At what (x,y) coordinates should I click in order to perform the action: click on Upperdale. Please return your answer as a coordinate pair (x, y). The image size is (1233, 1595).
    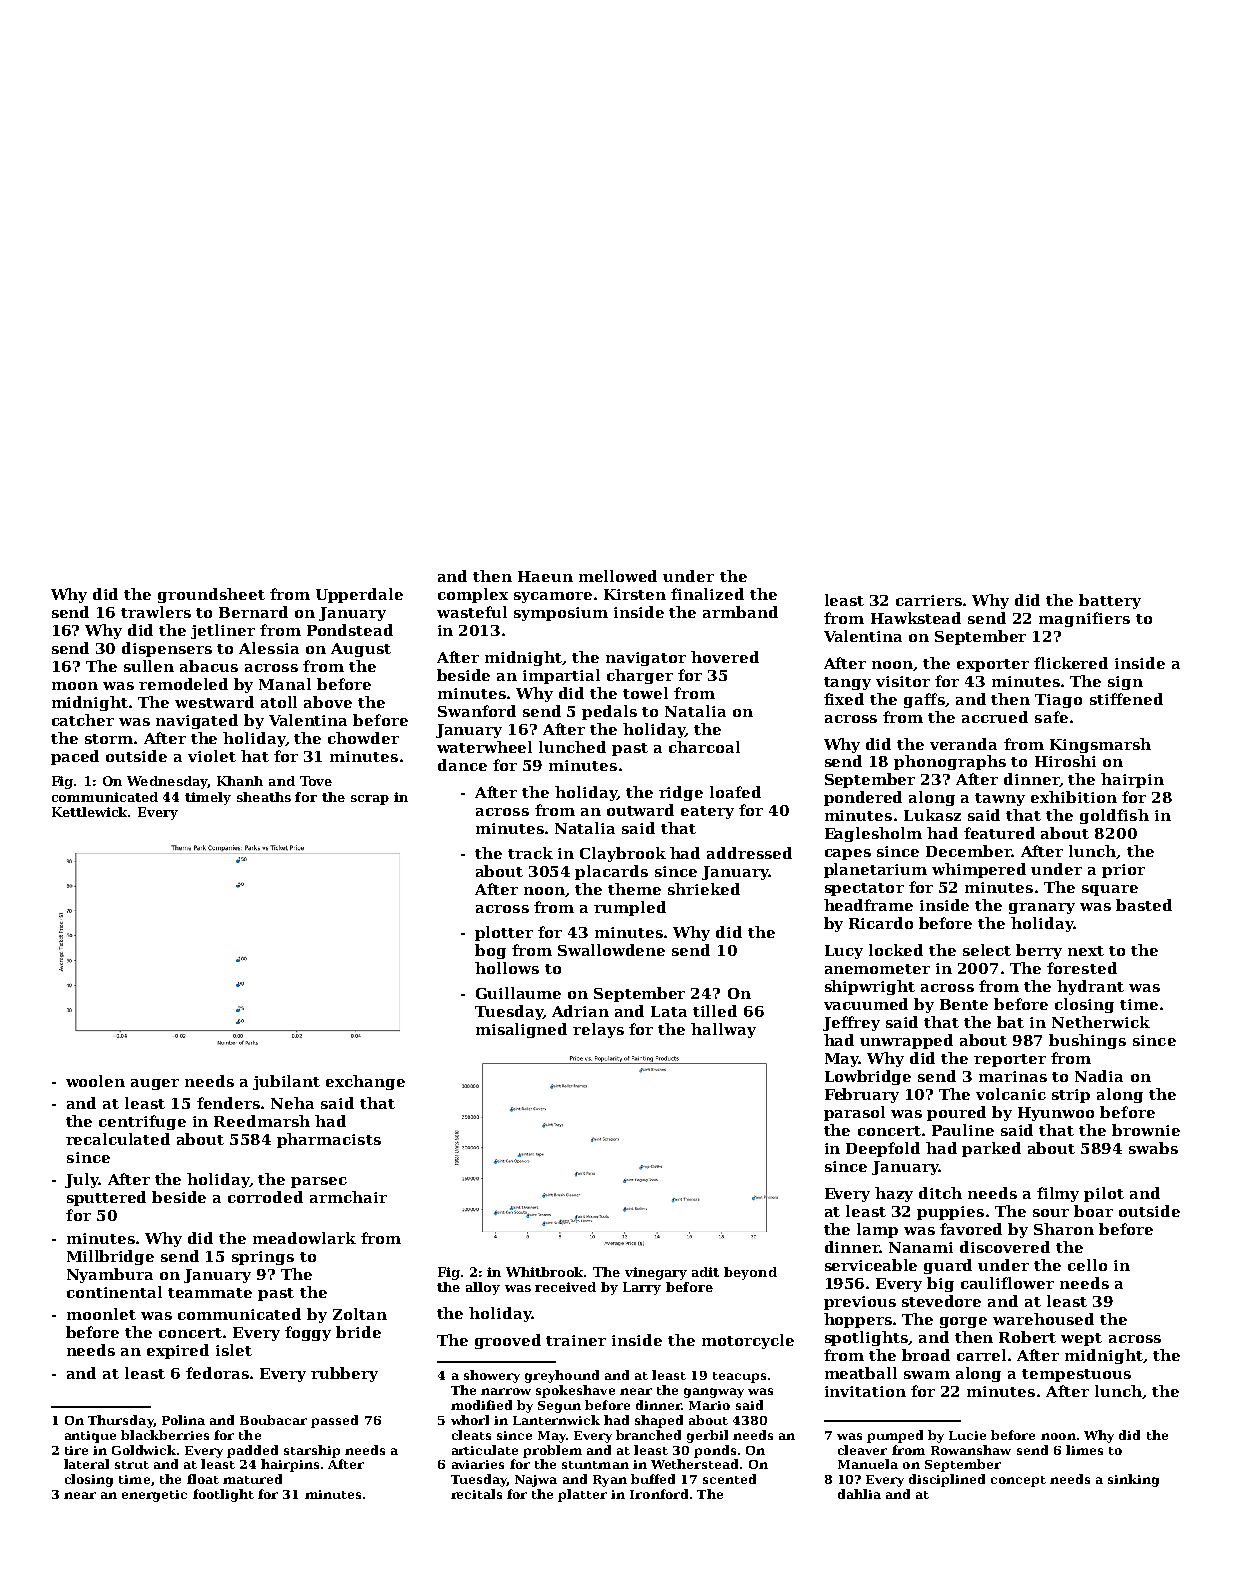
    Looking at the image, I should click on (359, 595).
